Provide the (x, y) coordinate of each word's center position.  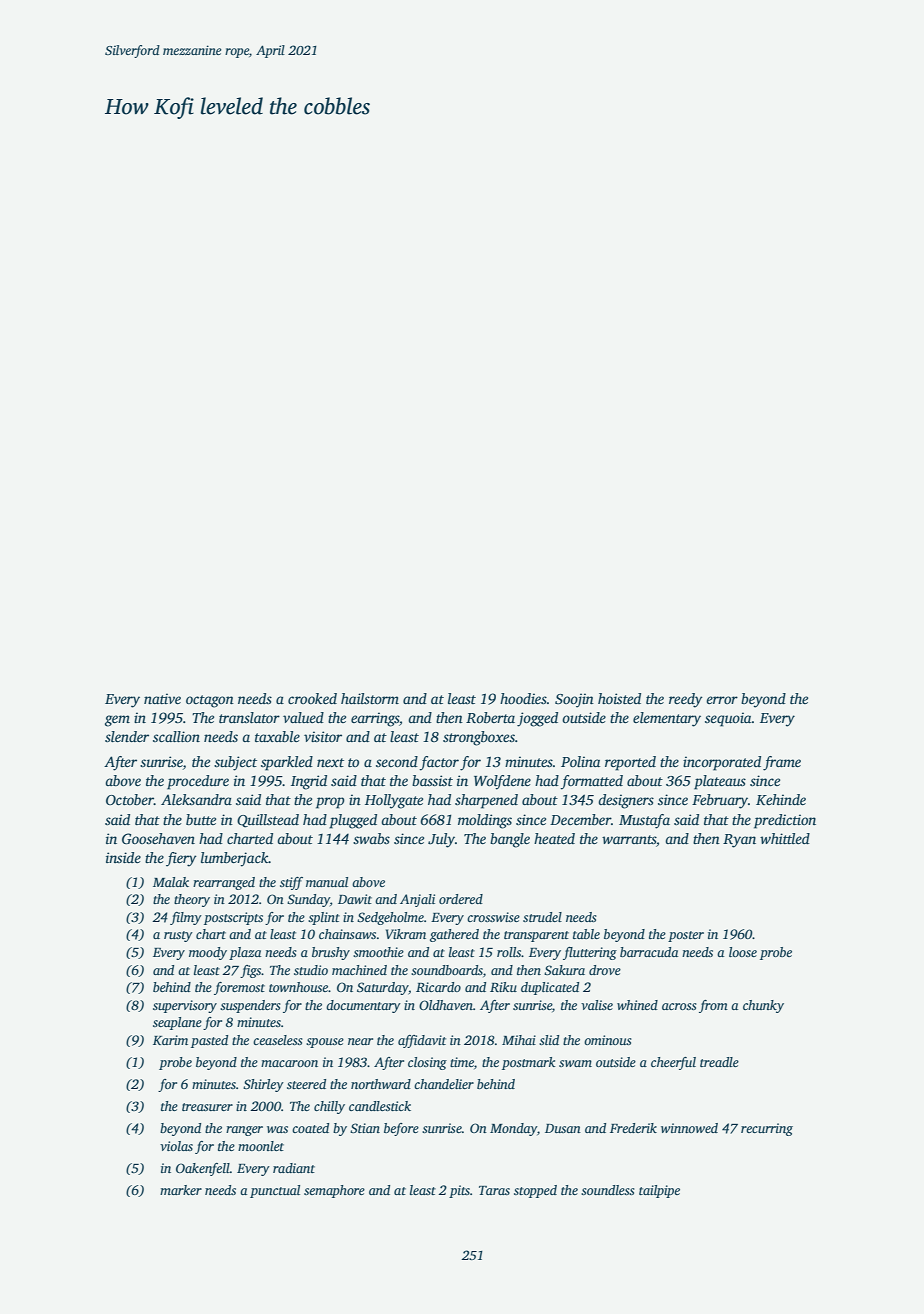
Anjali (417, 900)
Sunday (308, 900)
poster (686, 936)
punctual (275, 1191)
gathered (454, 935)
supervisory (185, 1006)
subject (235, 763)
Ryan (739, 841)
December (580, 819)
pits (459, 1191)
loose (743, 952)
